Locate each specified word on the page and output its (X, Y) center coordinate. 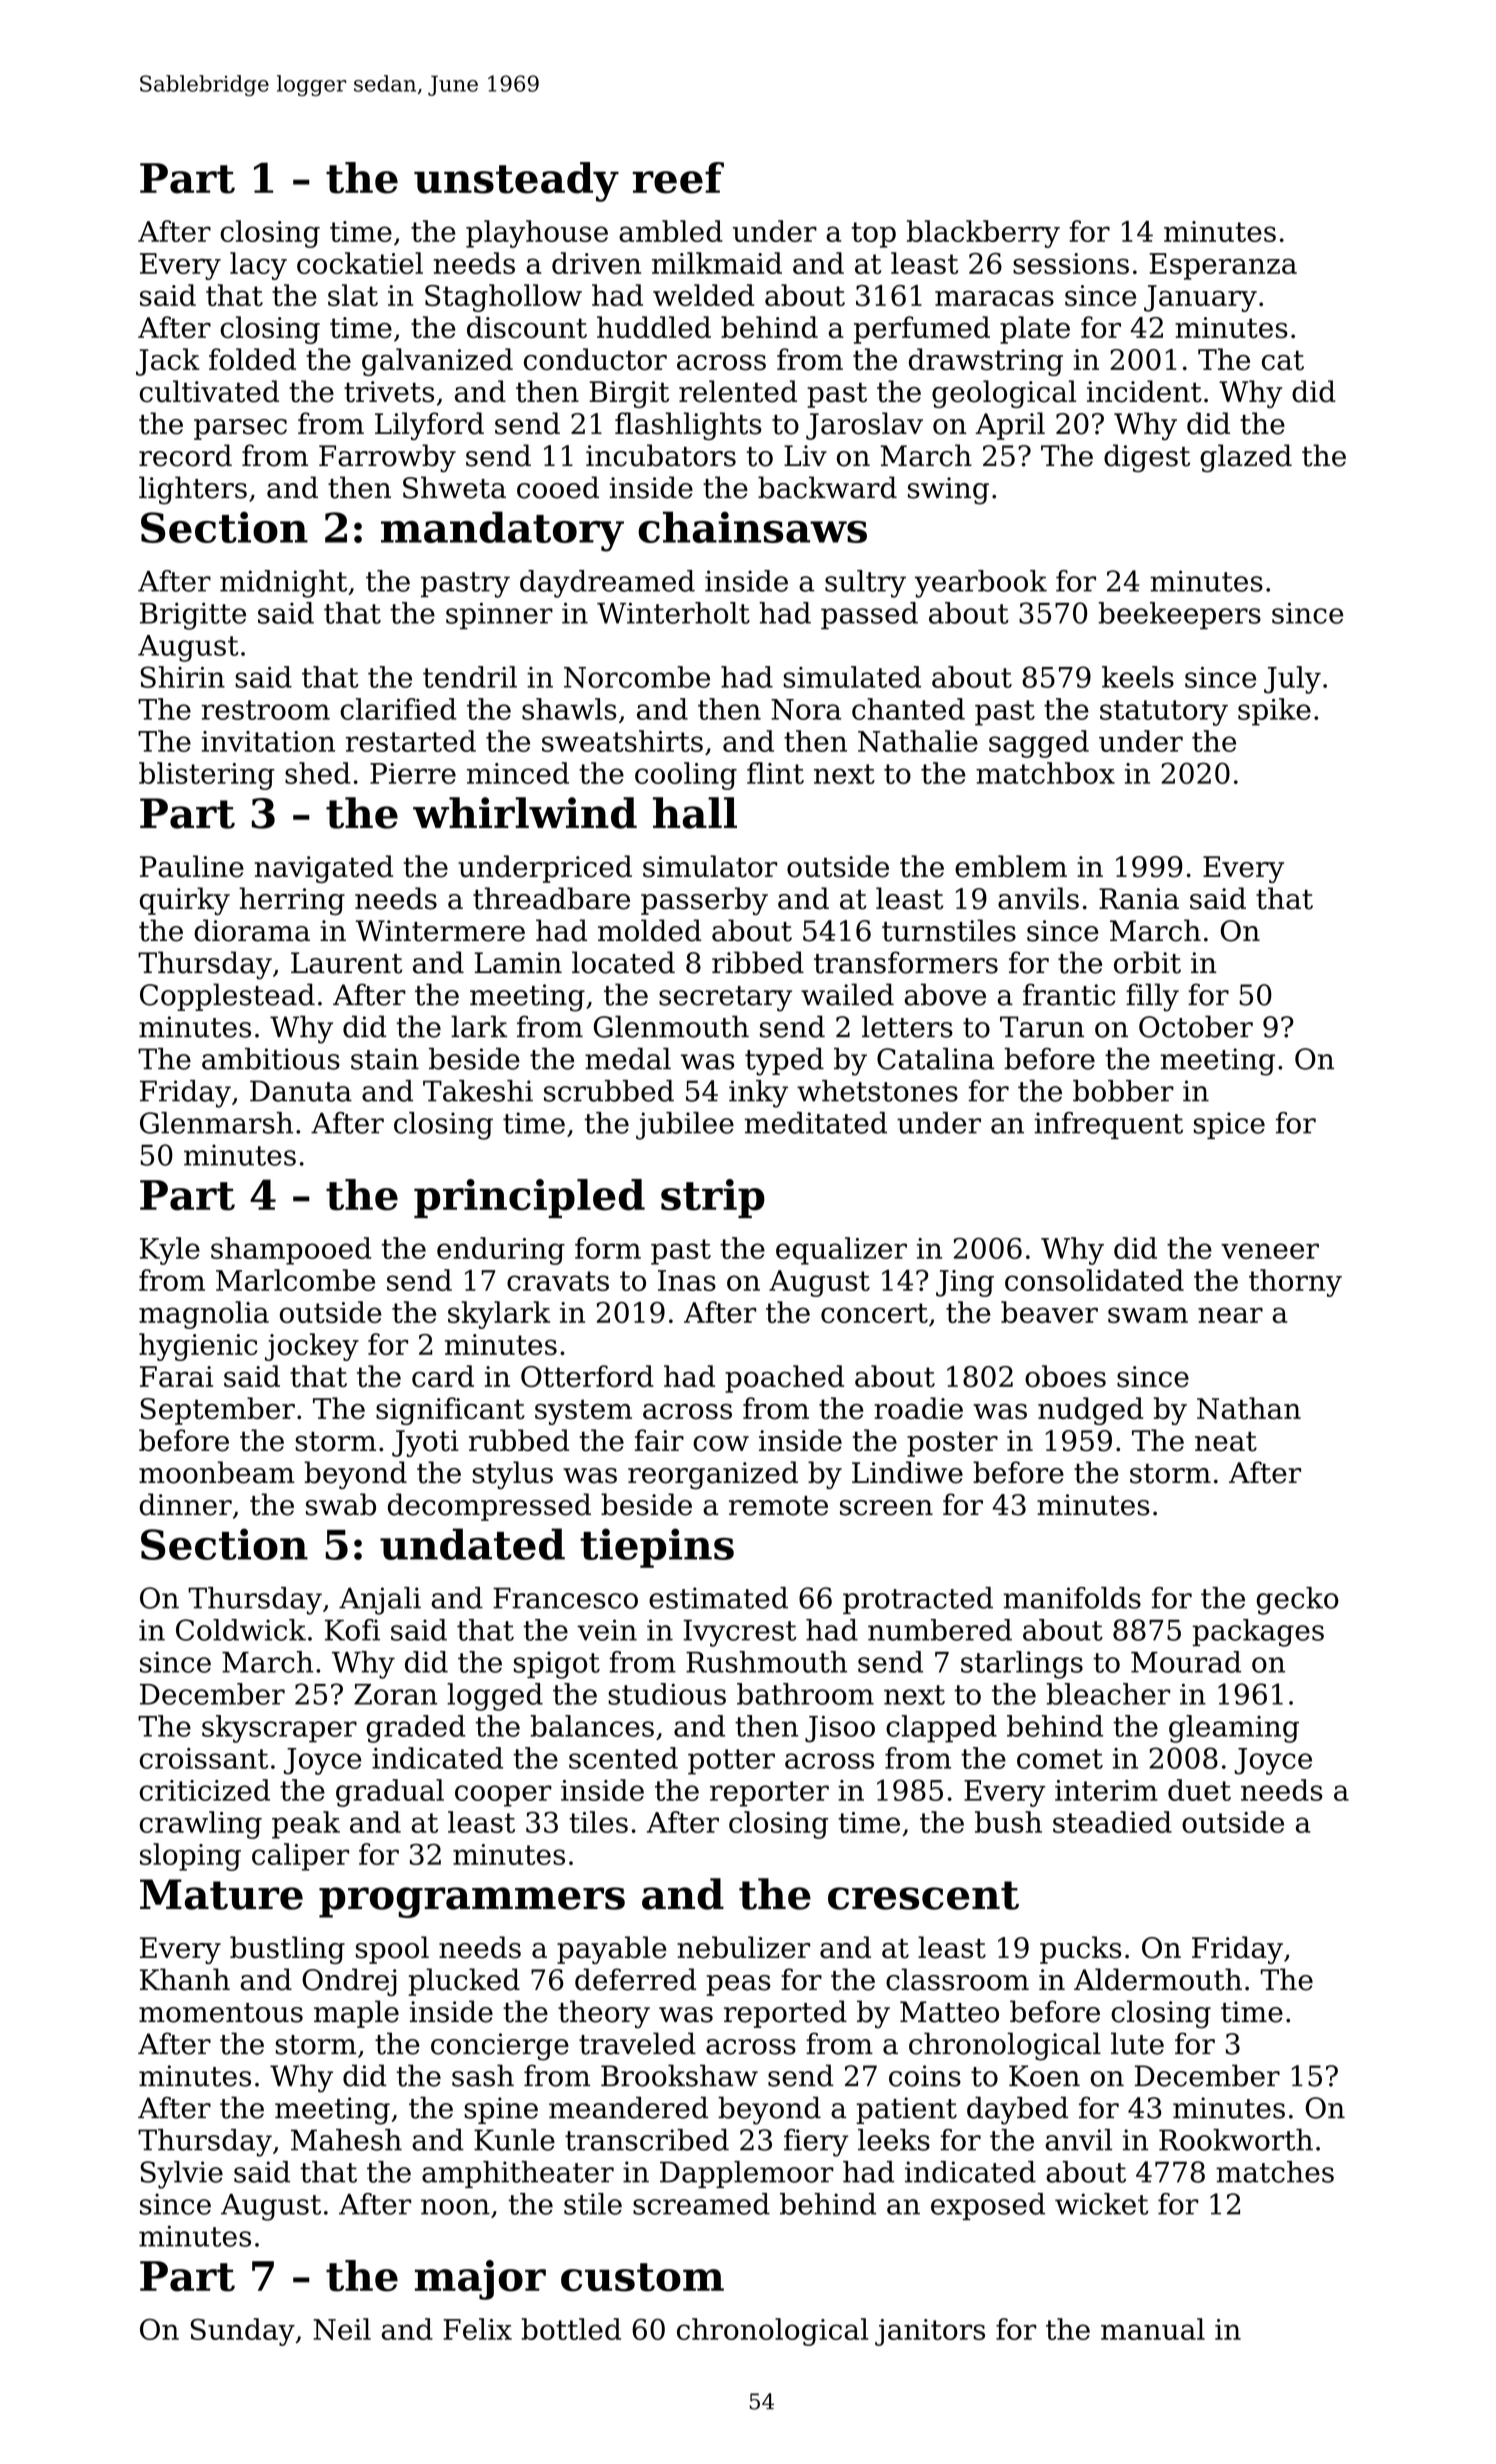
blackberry (983, 234)
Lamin (518, 963)
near (1230, 1315)
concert (874, 1313)
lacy (258, 266)
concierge (500, 2047)
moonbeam (216, 1472)
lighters (193, 490)
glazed (1246, 458)
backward (827, 487)
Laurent (347, 963)
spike (1274, 712)
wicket (1102, 2204)
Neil (342, 2329)
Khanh (185, 1979)
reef (678, 178)
